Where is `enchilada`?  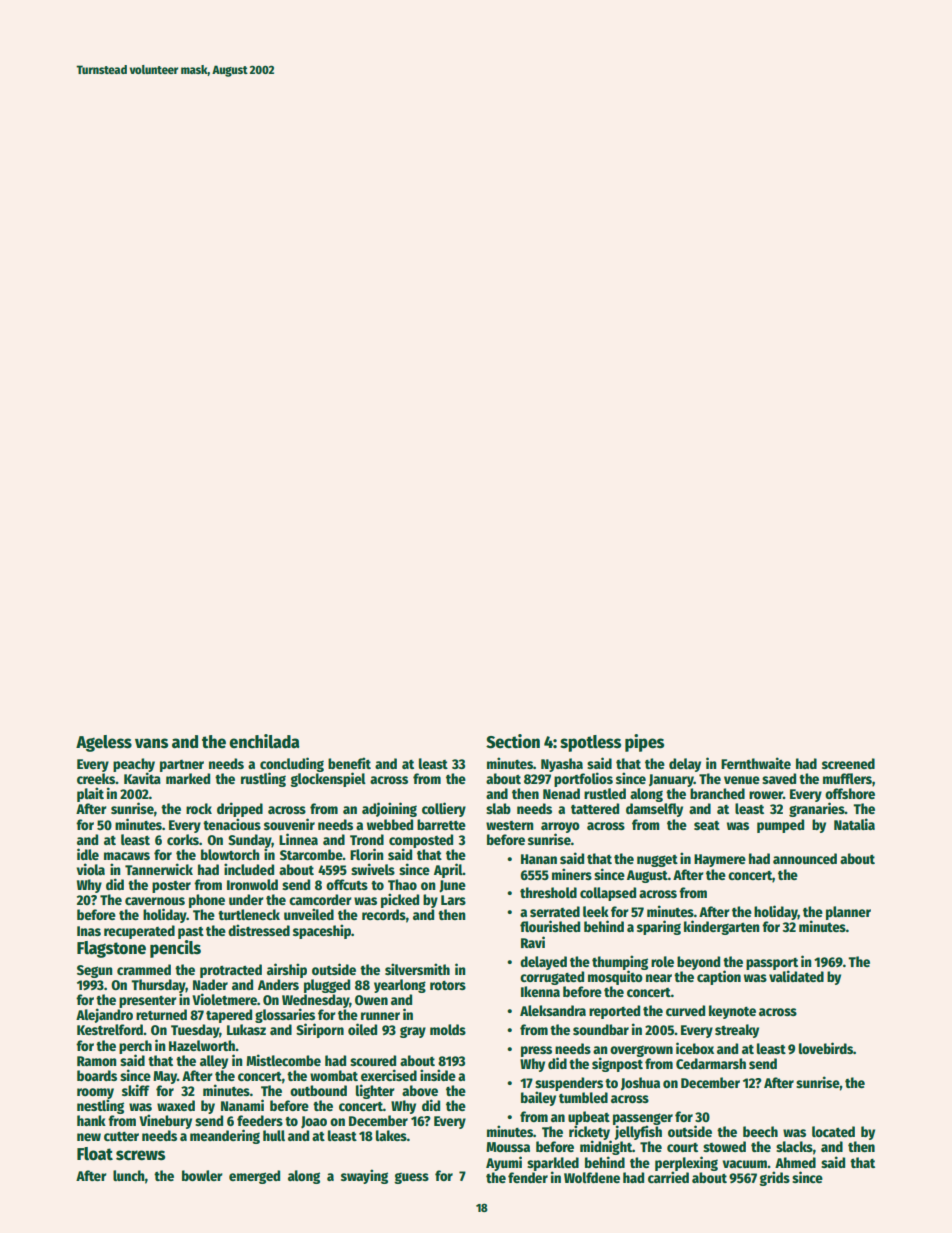
enchilada is located at coordinates (264, 741).
